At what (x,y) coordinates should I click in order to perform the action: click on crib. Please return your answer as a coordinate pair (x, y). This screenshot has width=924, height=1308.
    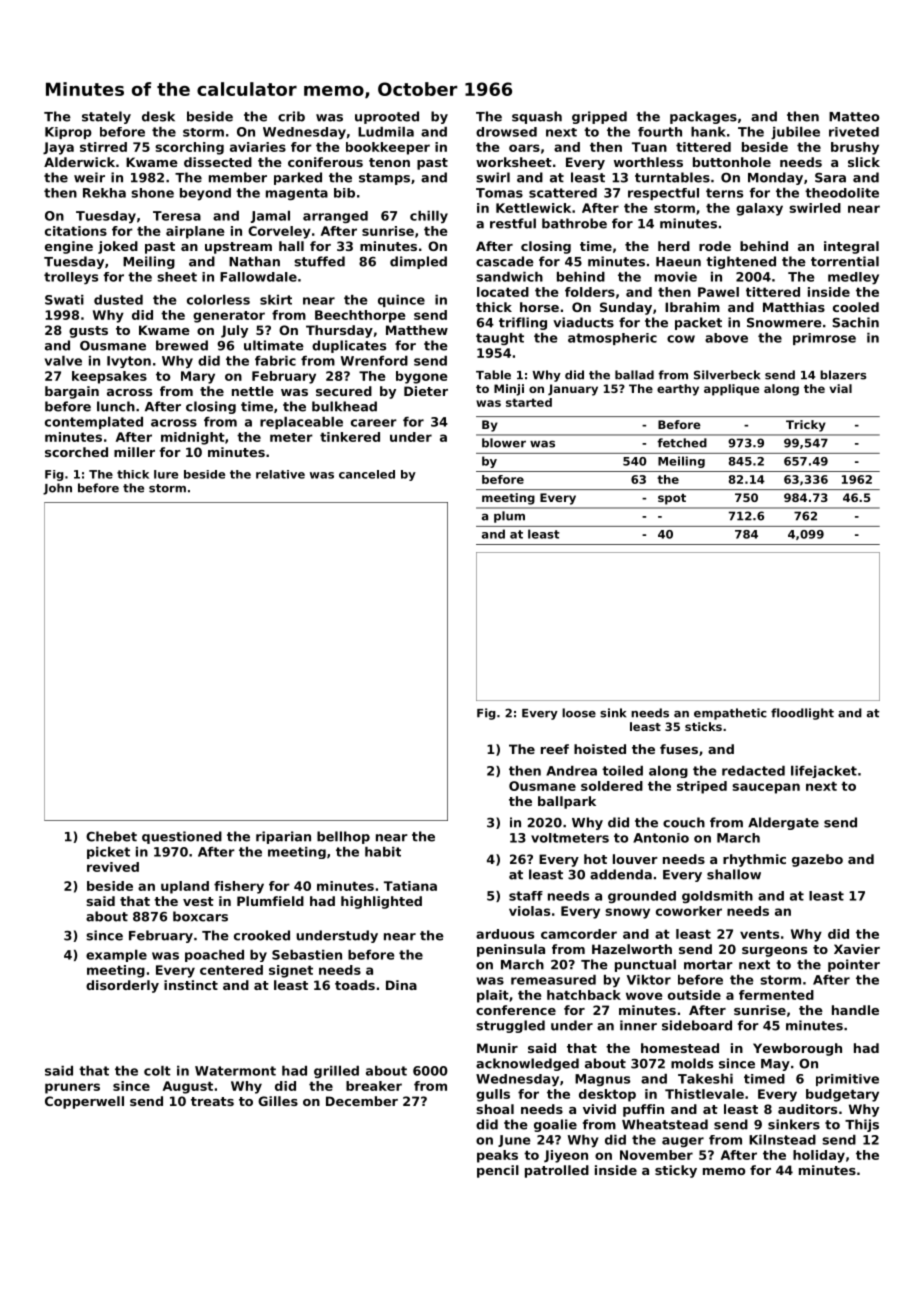
    Looking at the image, I should click on (291, 116).
